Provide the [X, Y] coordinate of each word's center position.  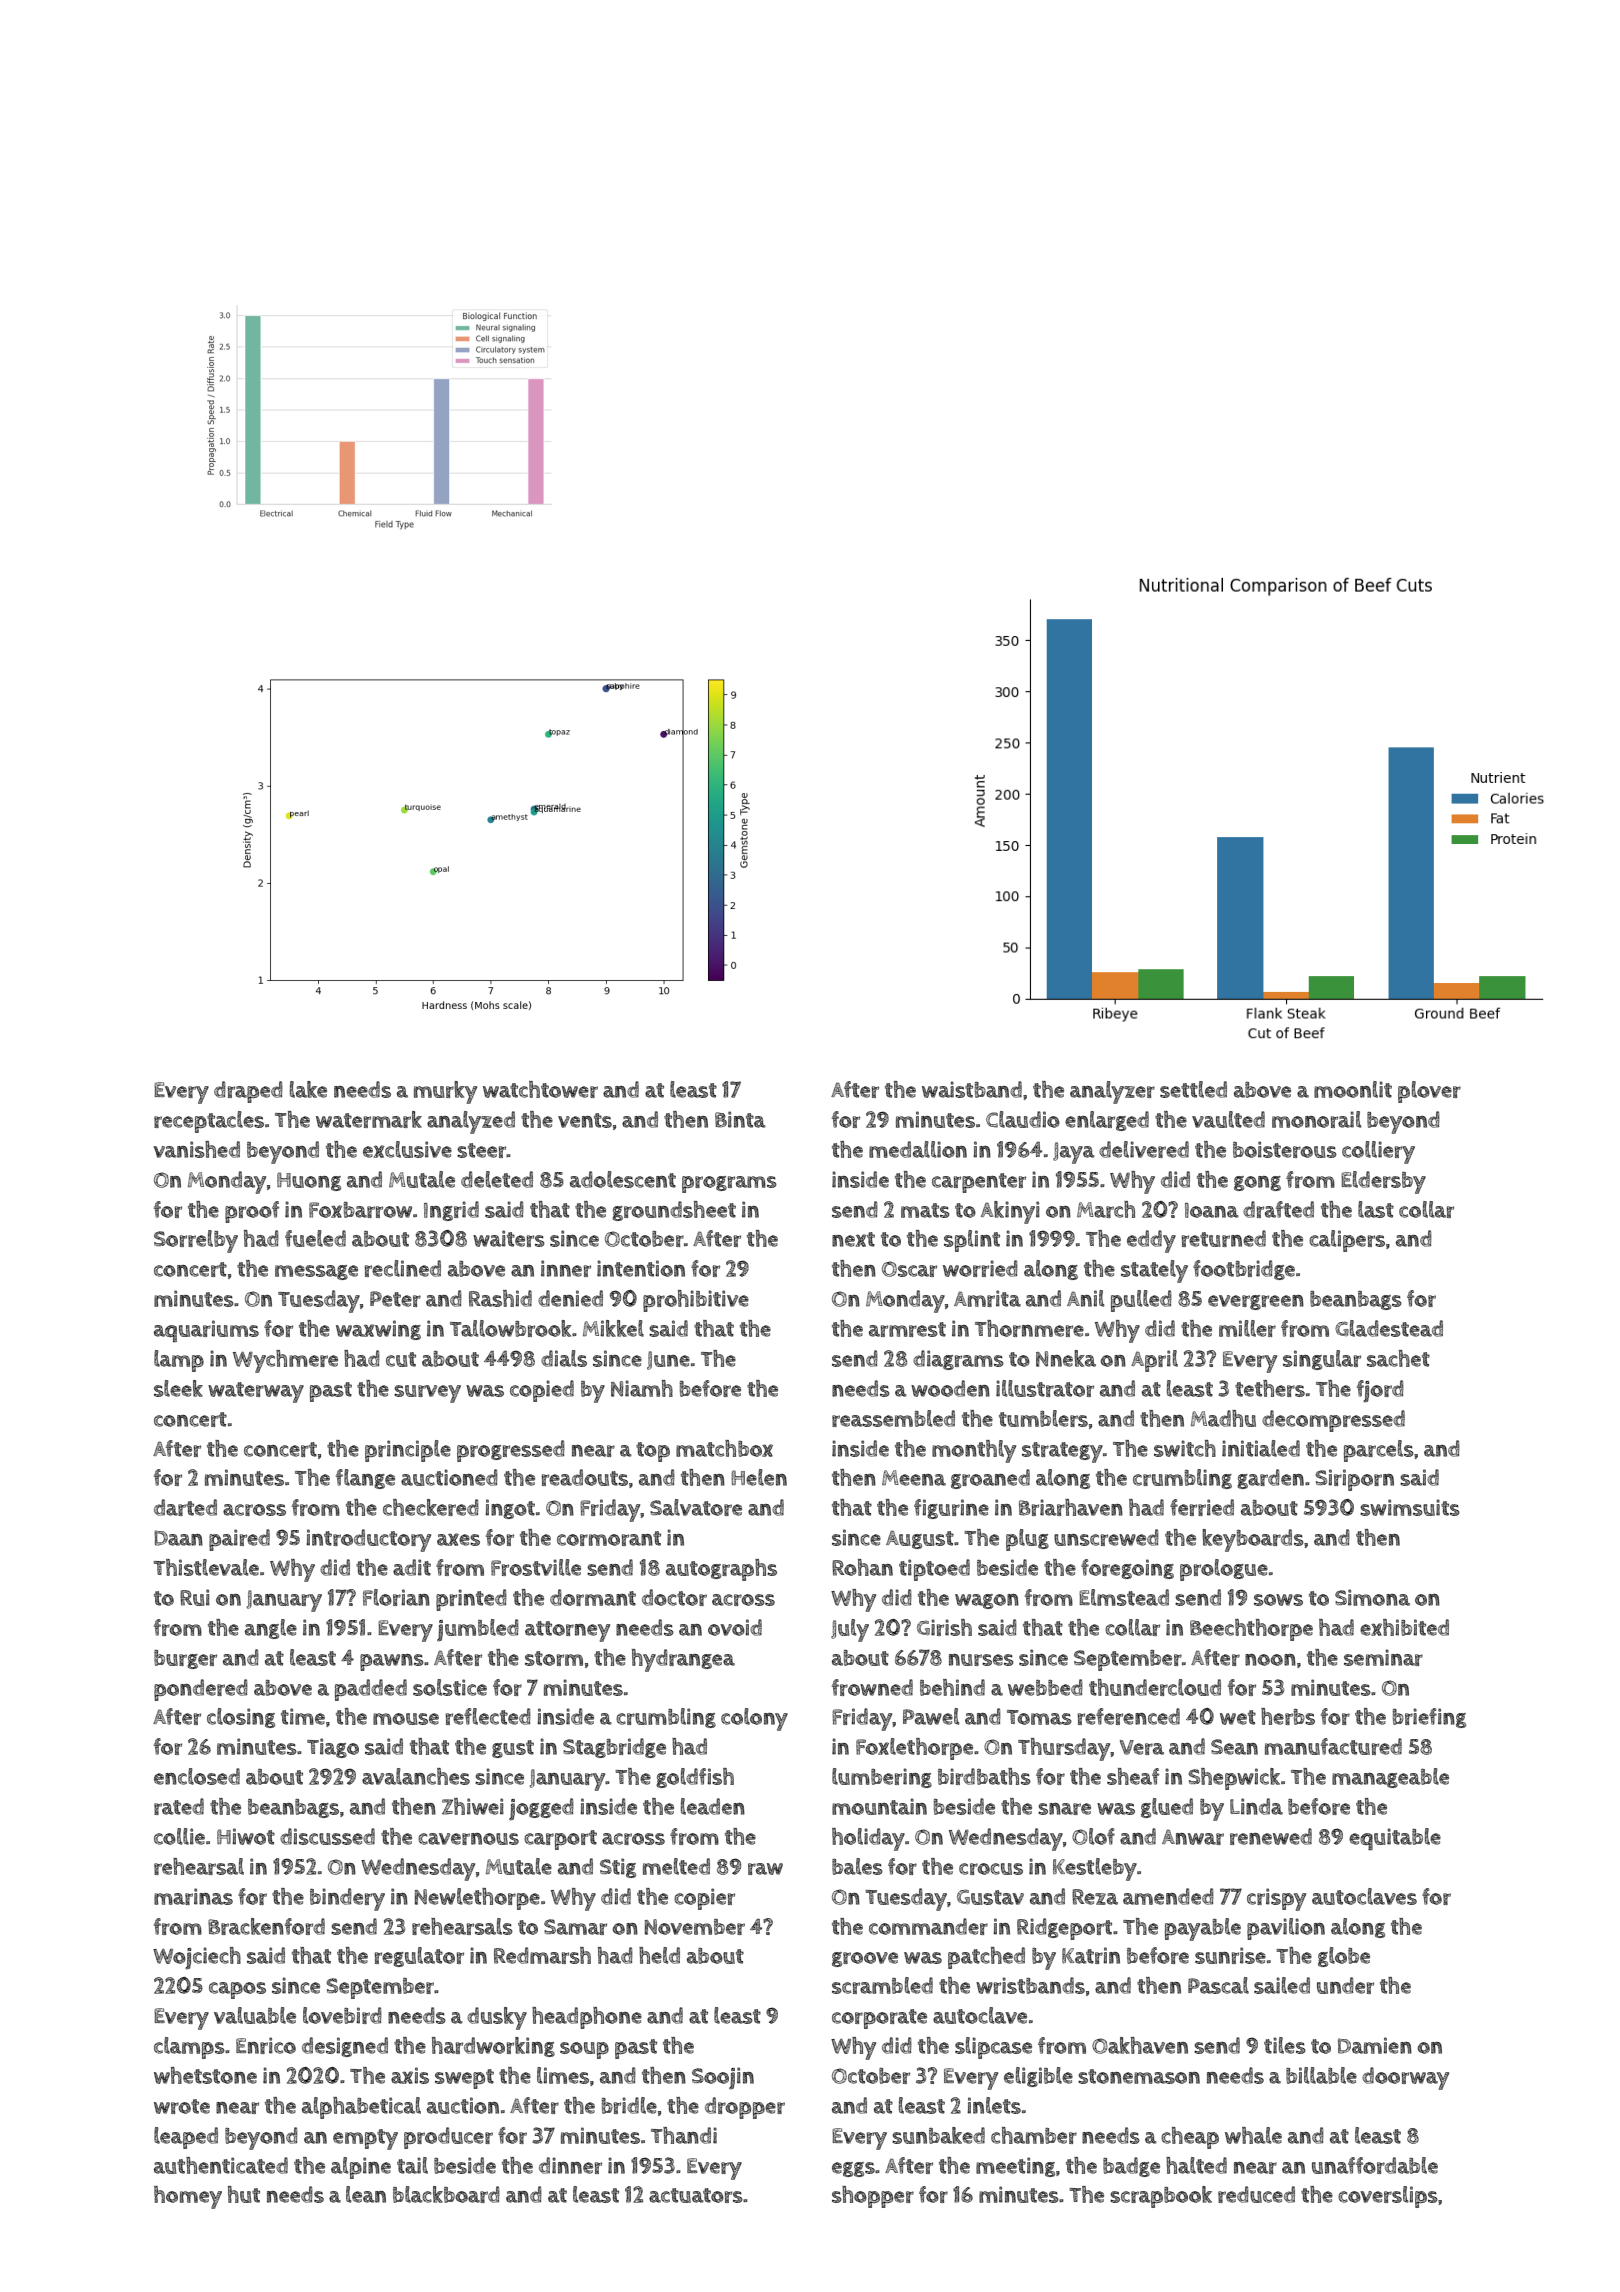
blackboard [446, 2194]
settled [1193, 1089]
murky [445, 1092]
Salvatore [696, 1507]
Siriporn [1354, 1480]
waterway [256, 1392]
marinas [193, 1896]
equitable [1395, 1839]
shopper [873, 2197]
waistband [972, 1089]
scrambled [882, 1985]
